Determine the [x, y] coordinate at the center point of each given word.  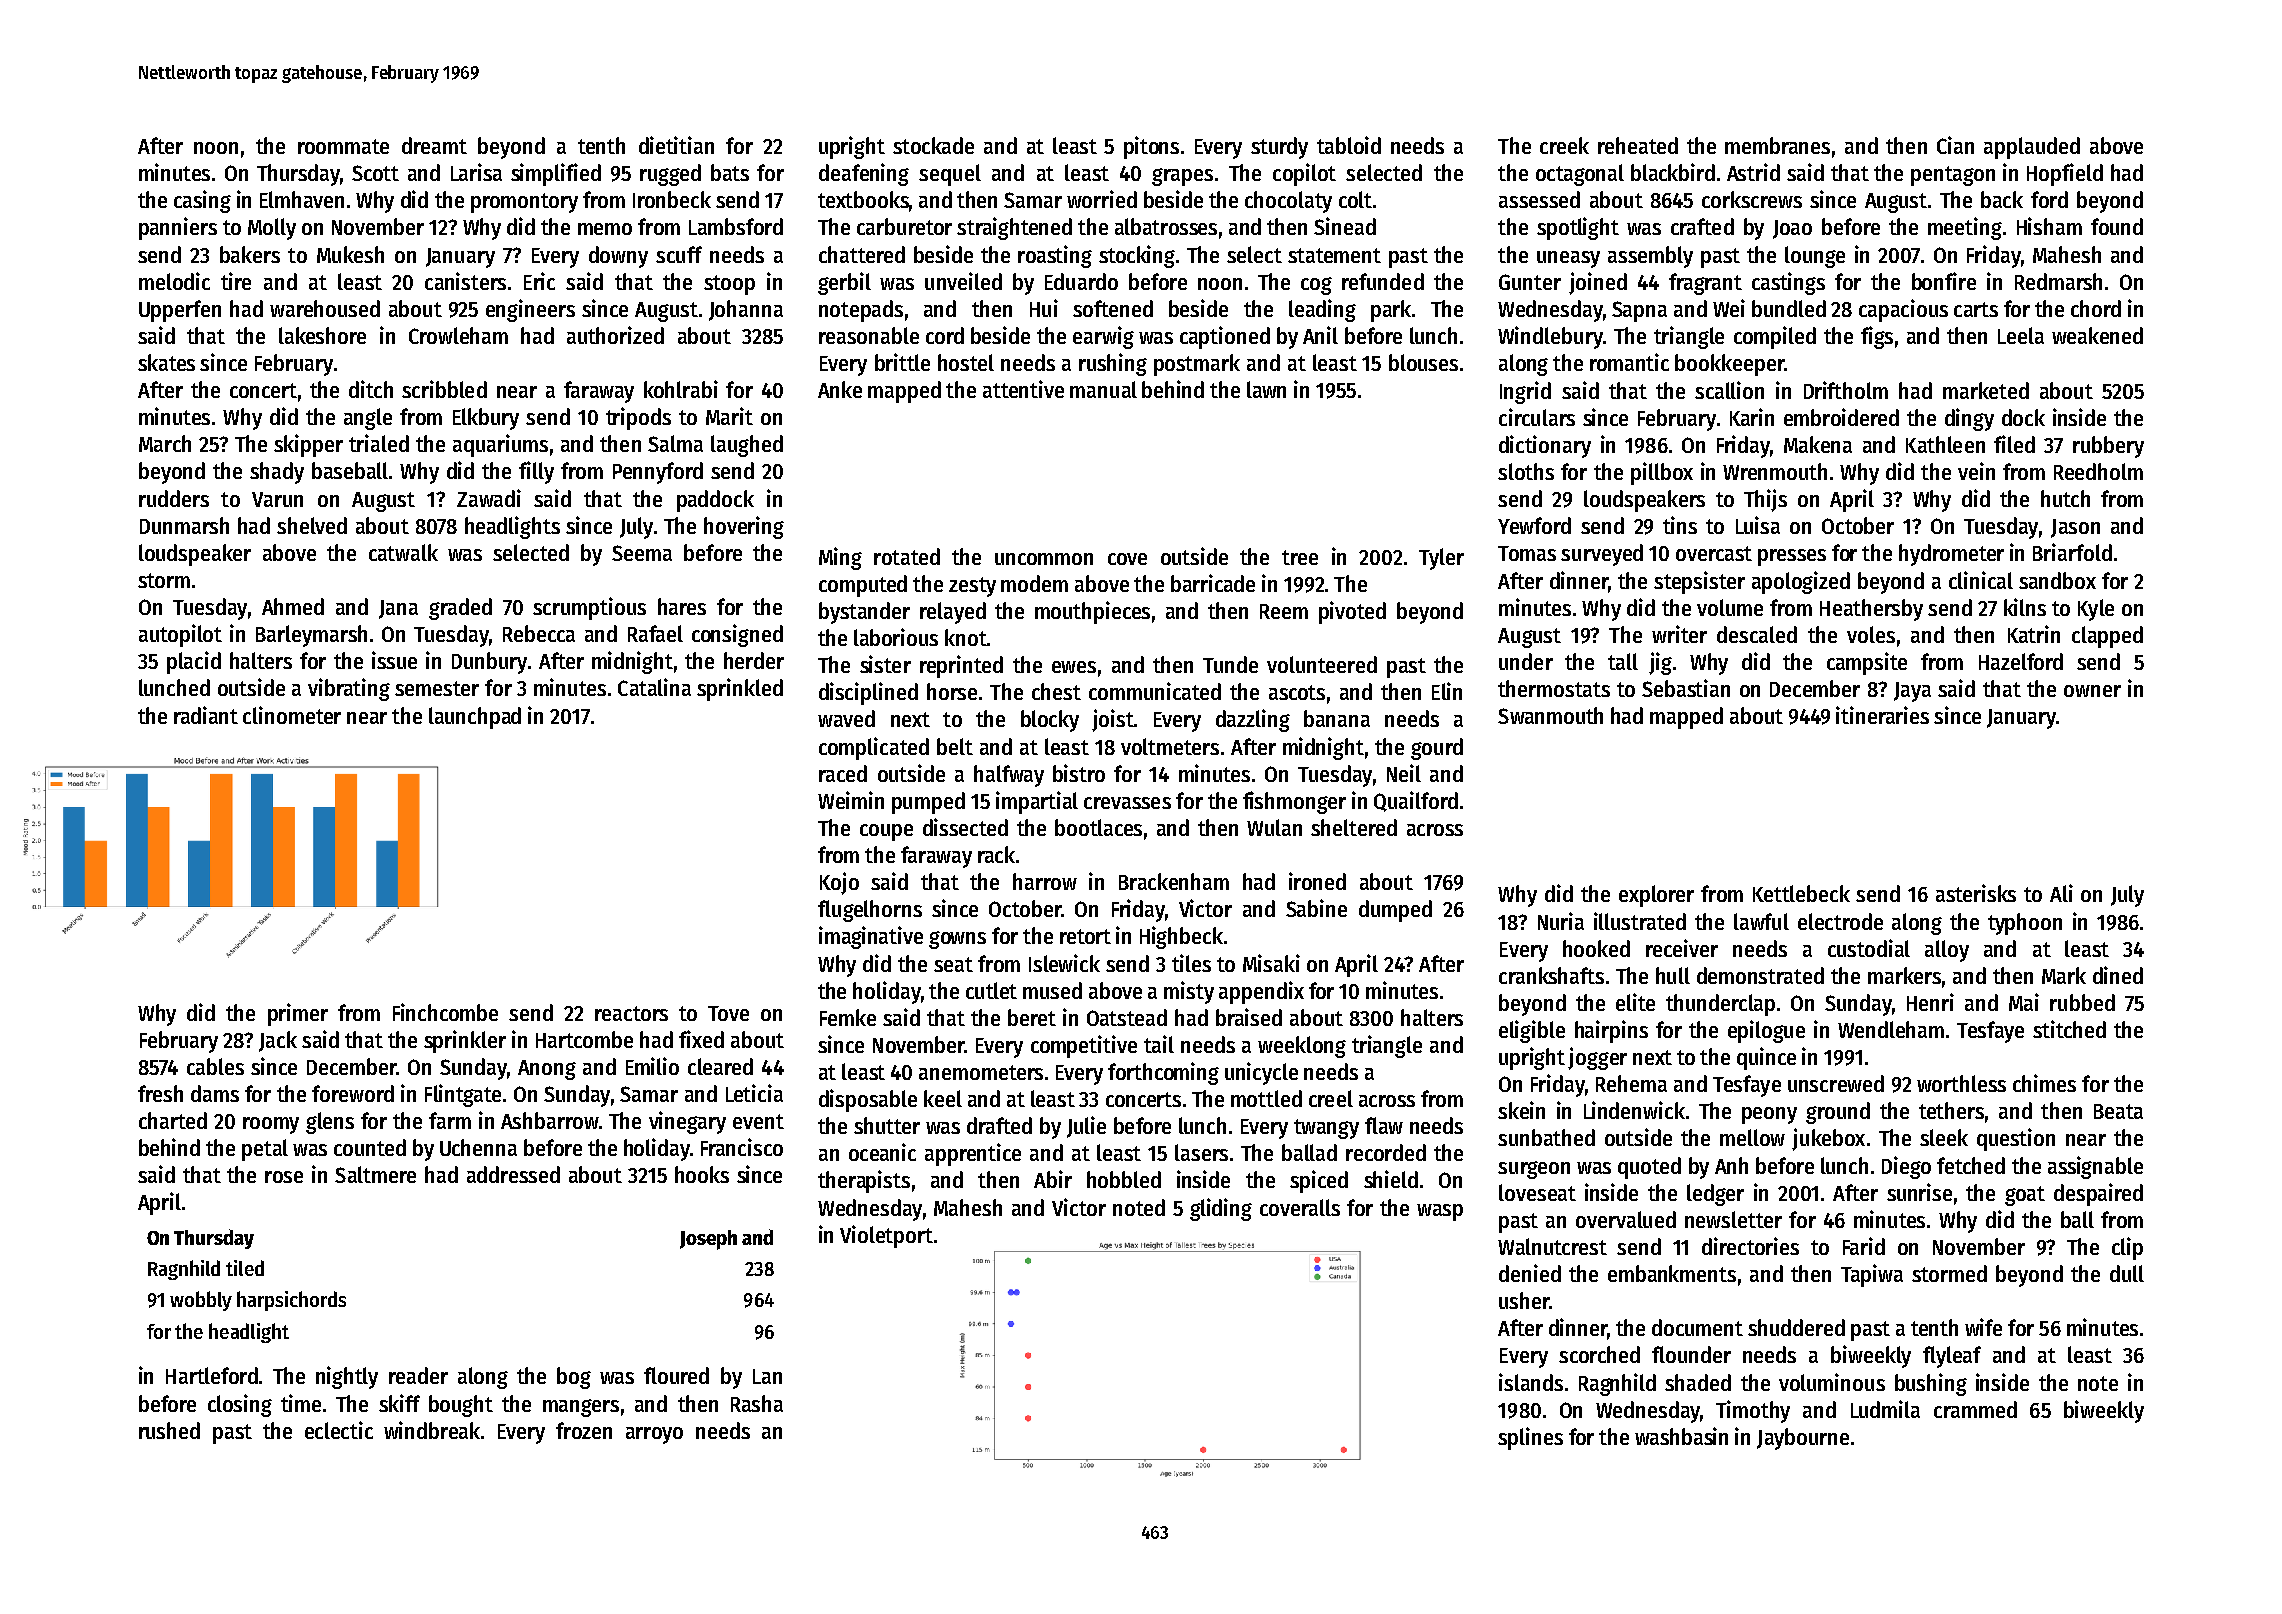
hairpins [1611, 1031]
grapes [1182, 177]
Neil [1404, 773]
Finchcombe [445, 1012]
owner [2092, 691]
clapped [2107, 637]
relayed [953, 613]
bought [461, 1406]
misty [1189, 992]
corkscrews [1752, 199]
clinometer [292, 715]
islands [1531, 1382]
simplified [556, 174]
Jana [398, 609]
